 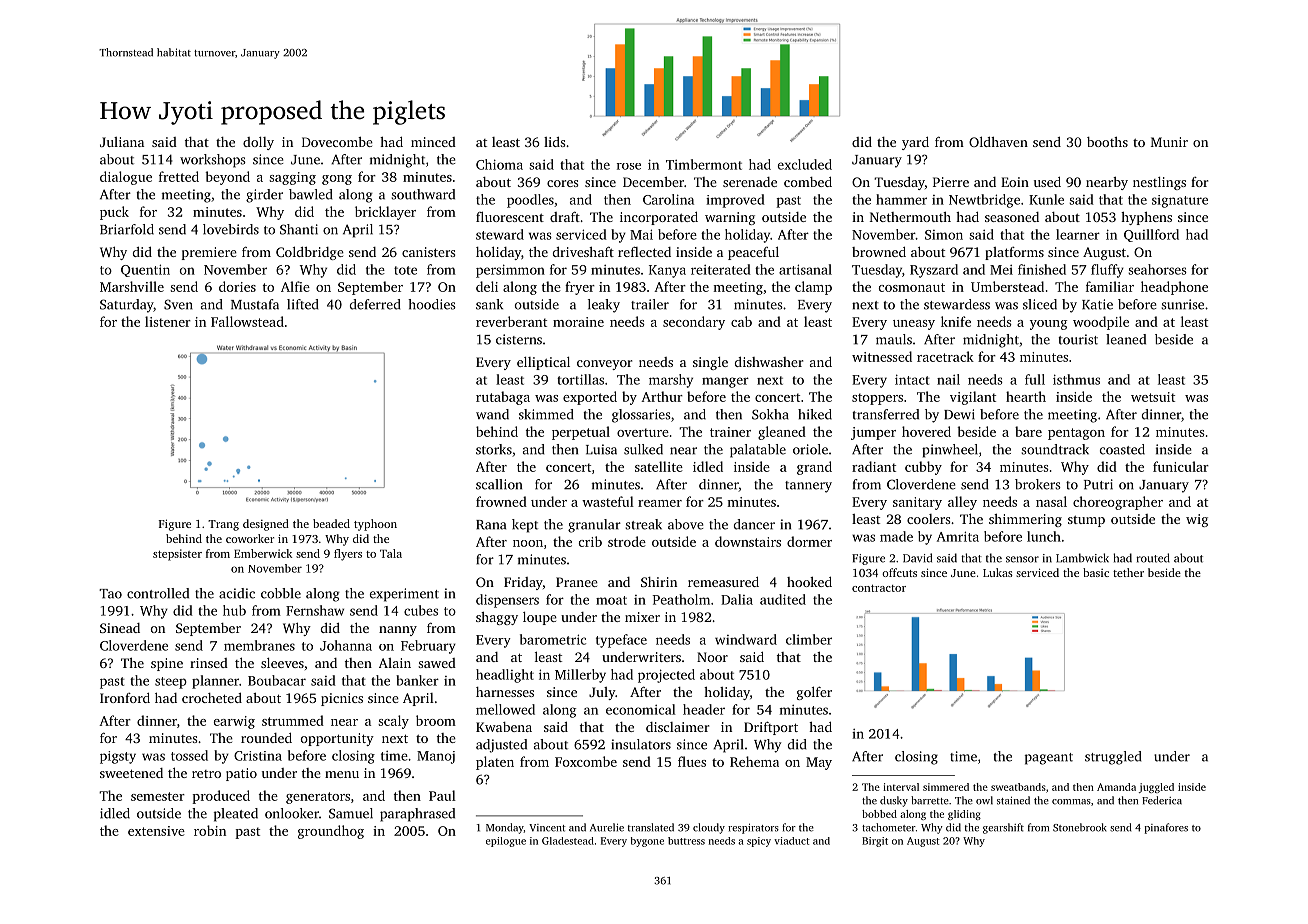 What do you see at coordinates (580, 379) in the screenshot?
I see `tortillas` at bounding box center [580, 379].
